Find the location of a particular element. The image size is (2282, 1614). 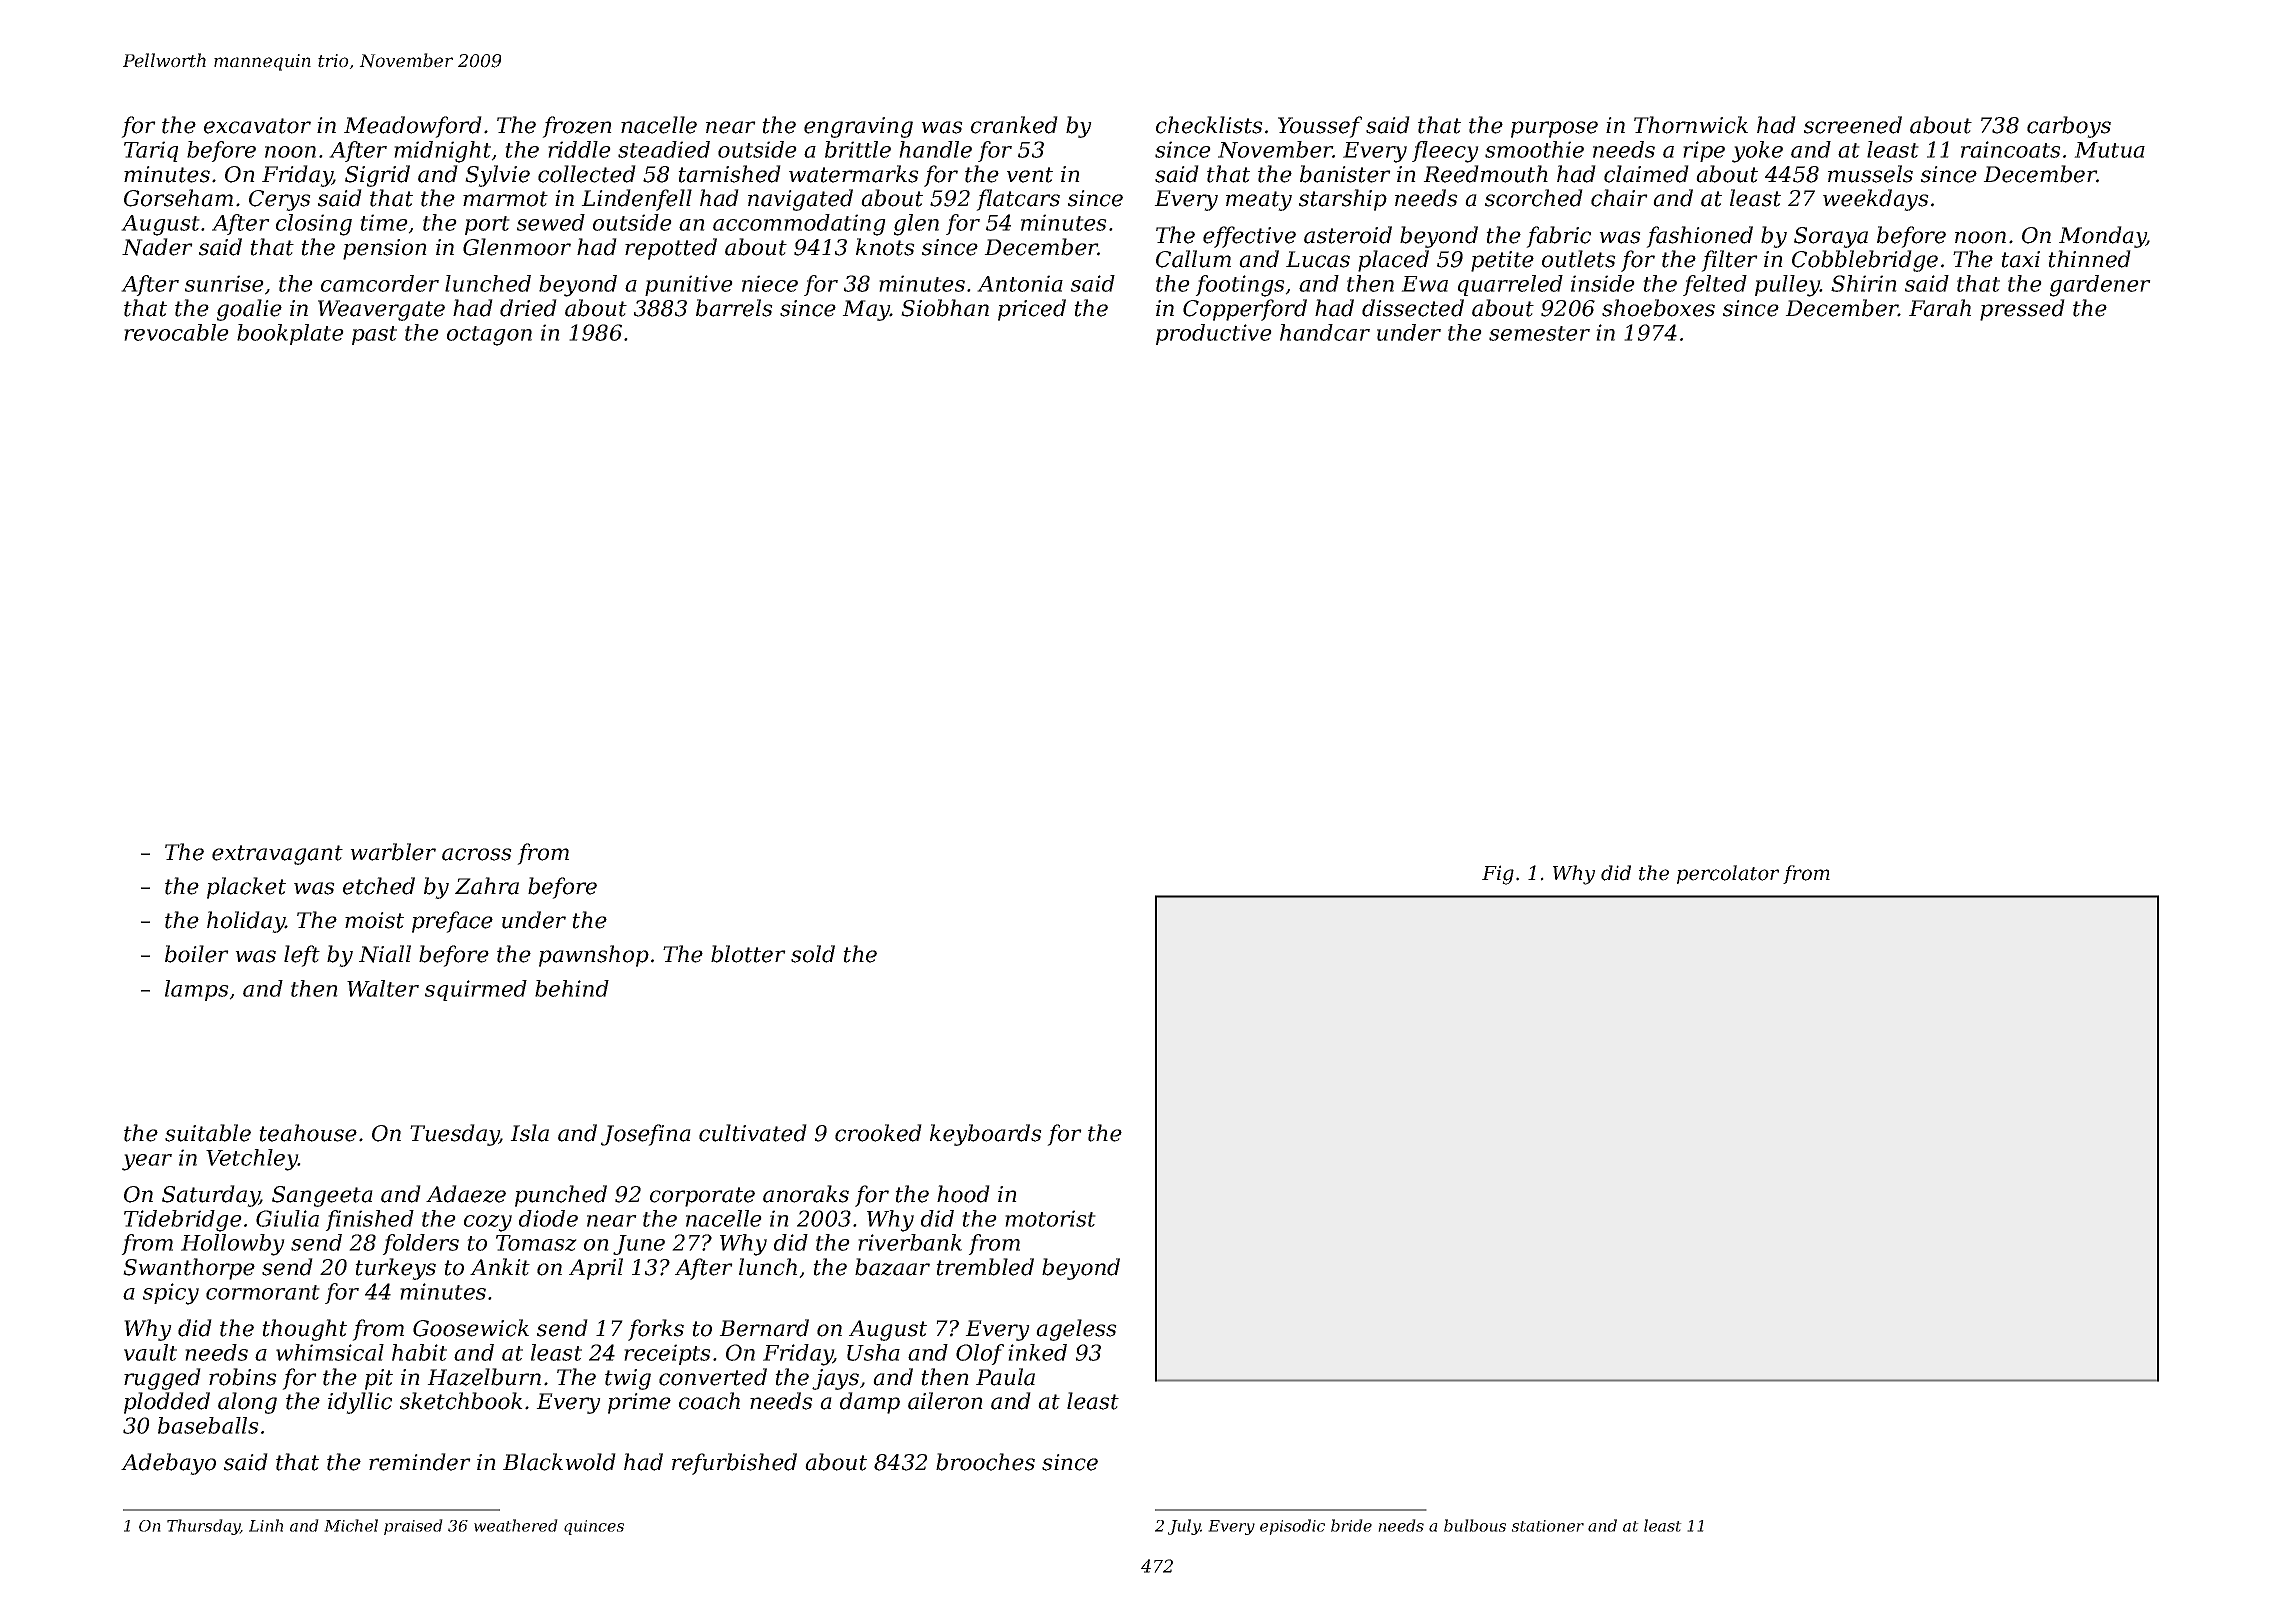

praised is located at coordinates (413, 1527).
